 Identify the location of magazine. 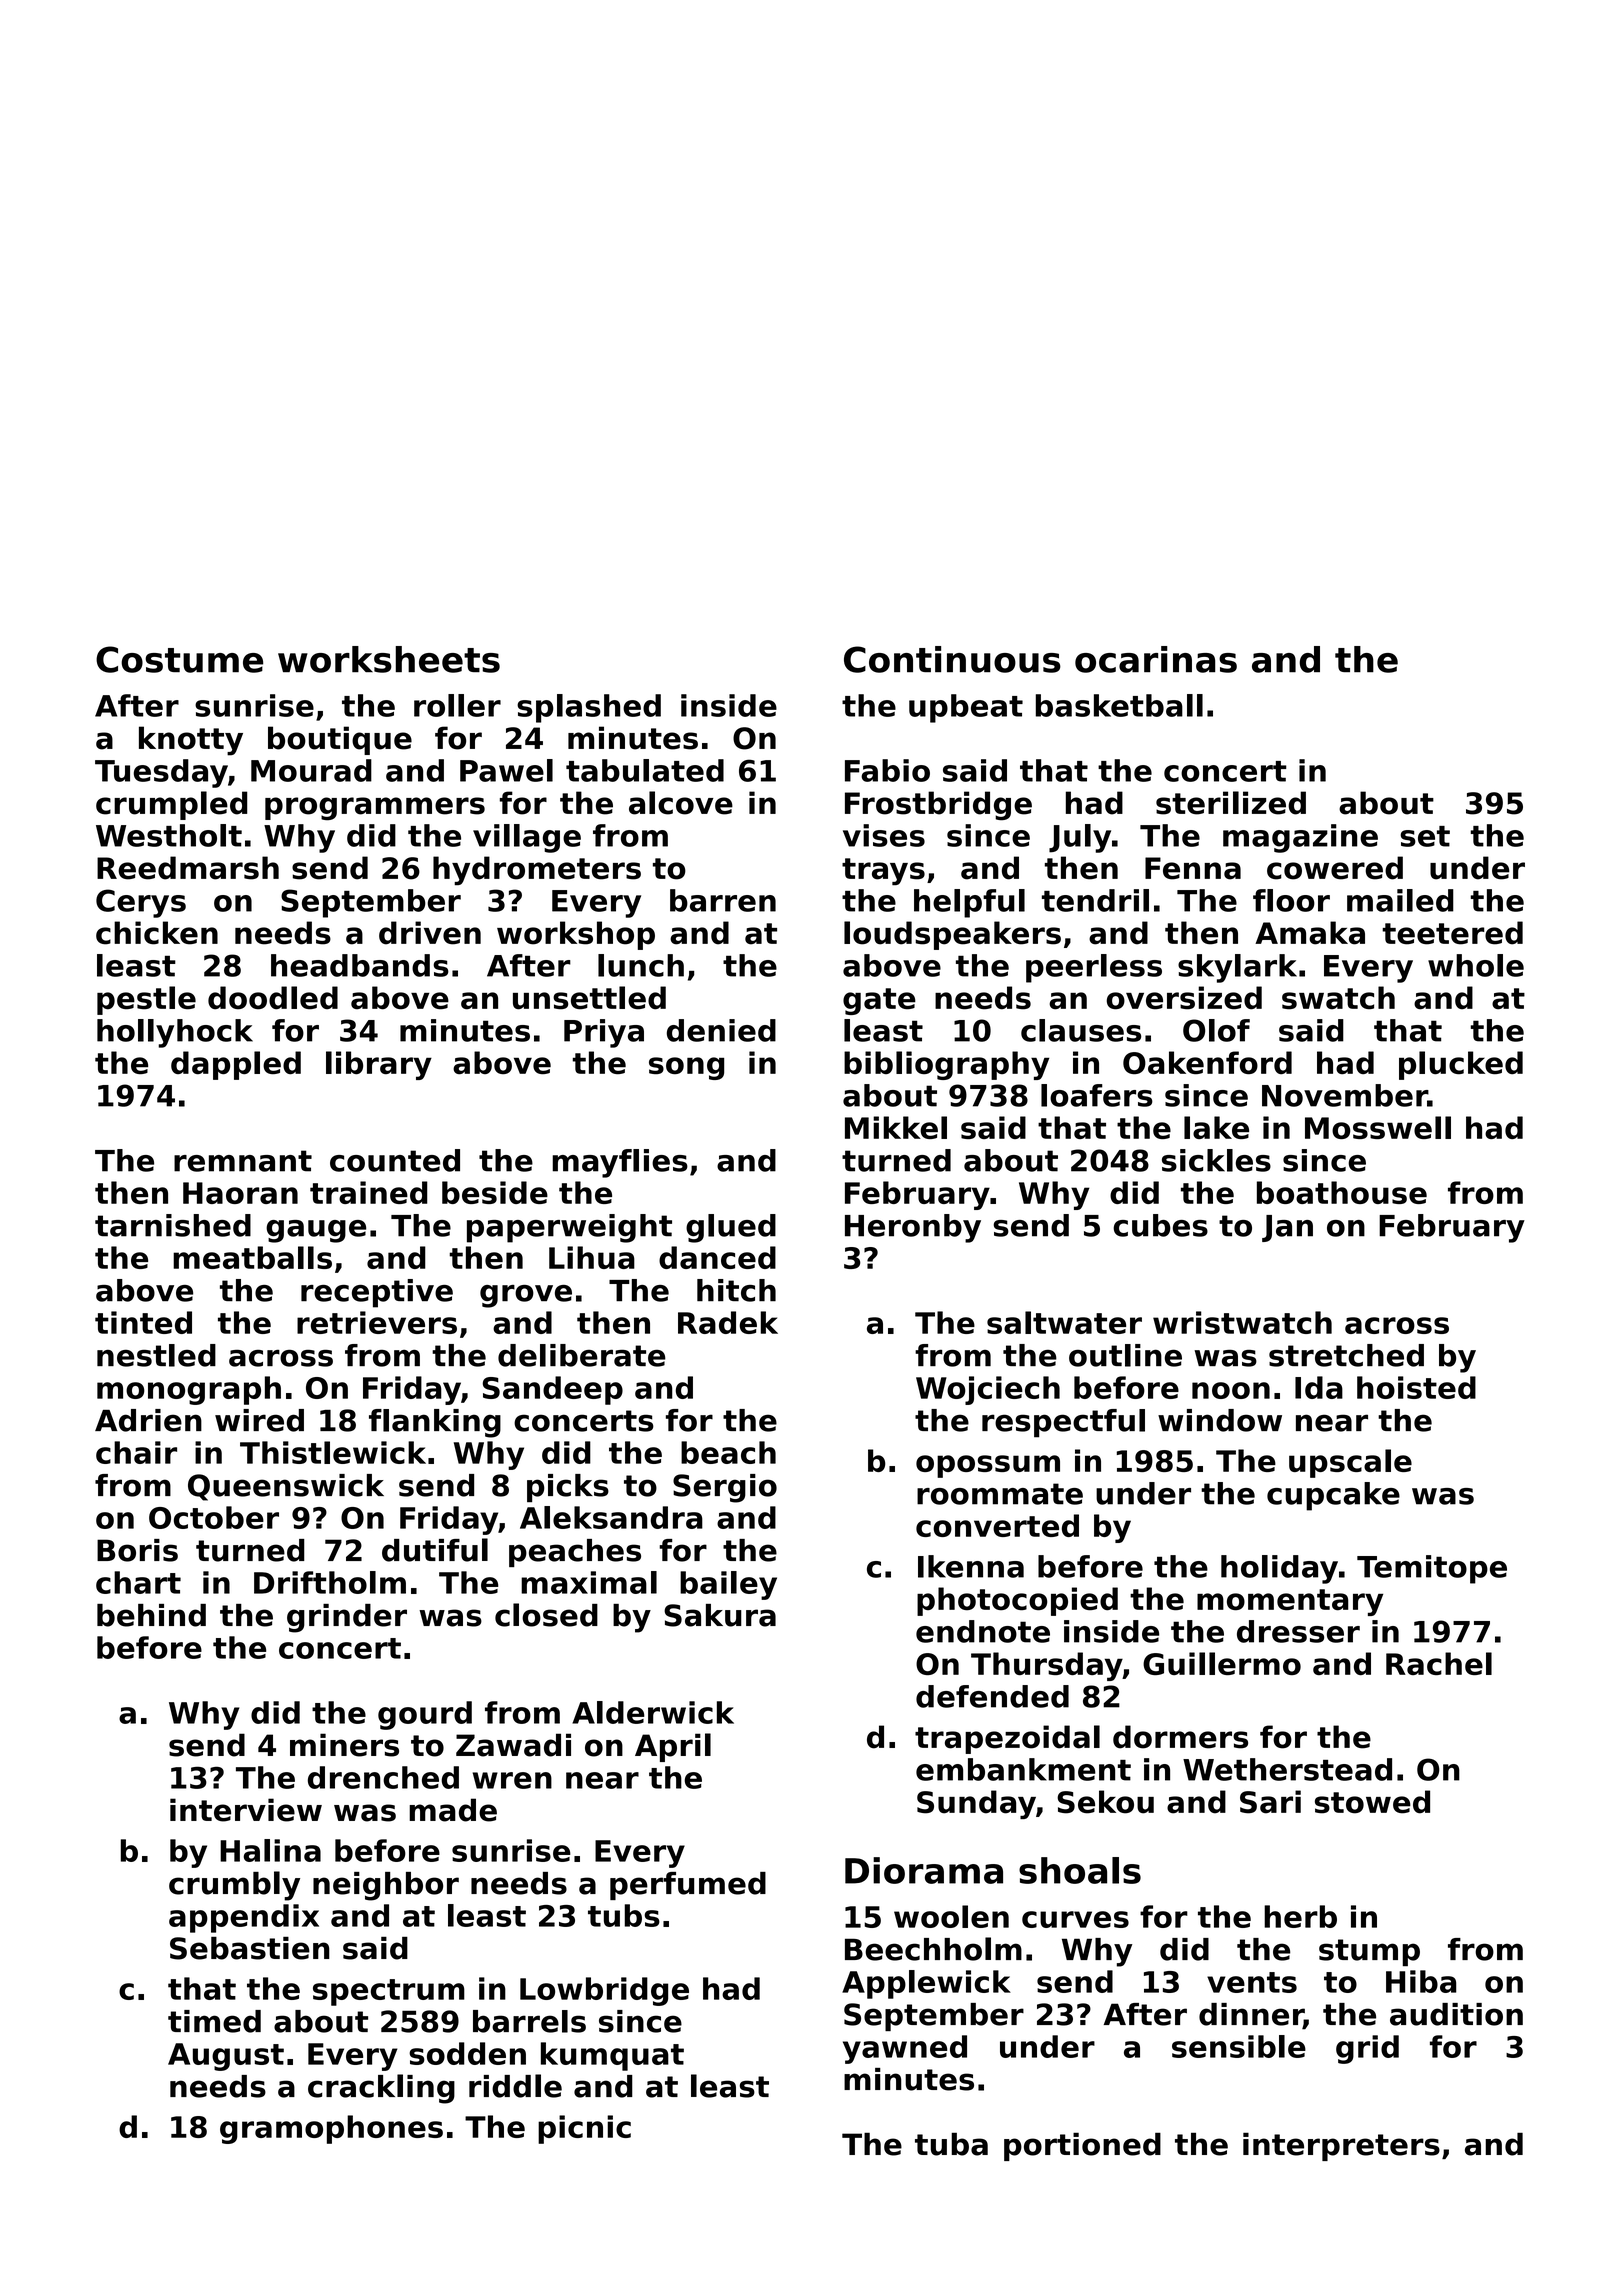
(1300, 838).
